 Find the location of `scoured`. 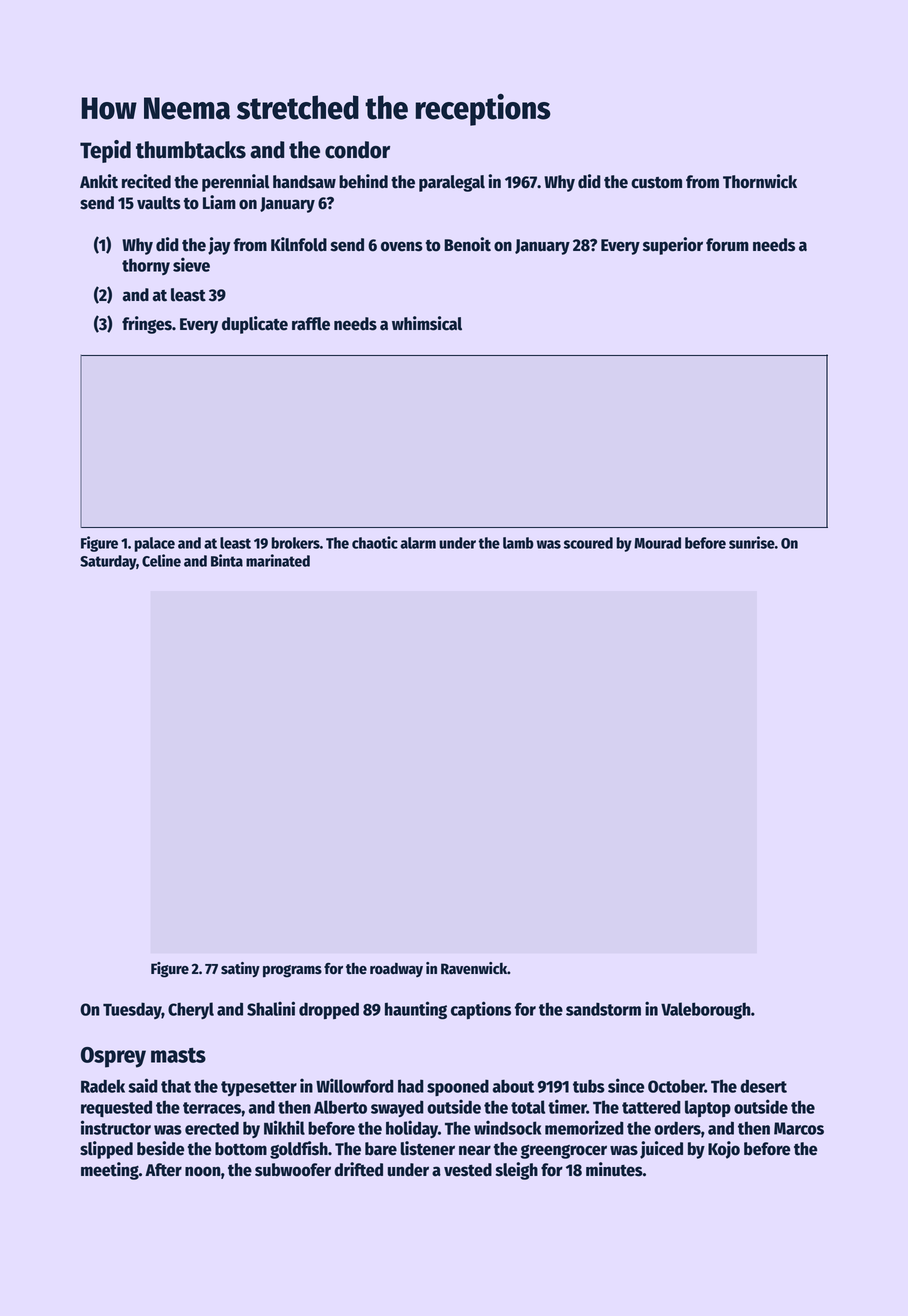

scoured is located at coordinates (588, 543).
